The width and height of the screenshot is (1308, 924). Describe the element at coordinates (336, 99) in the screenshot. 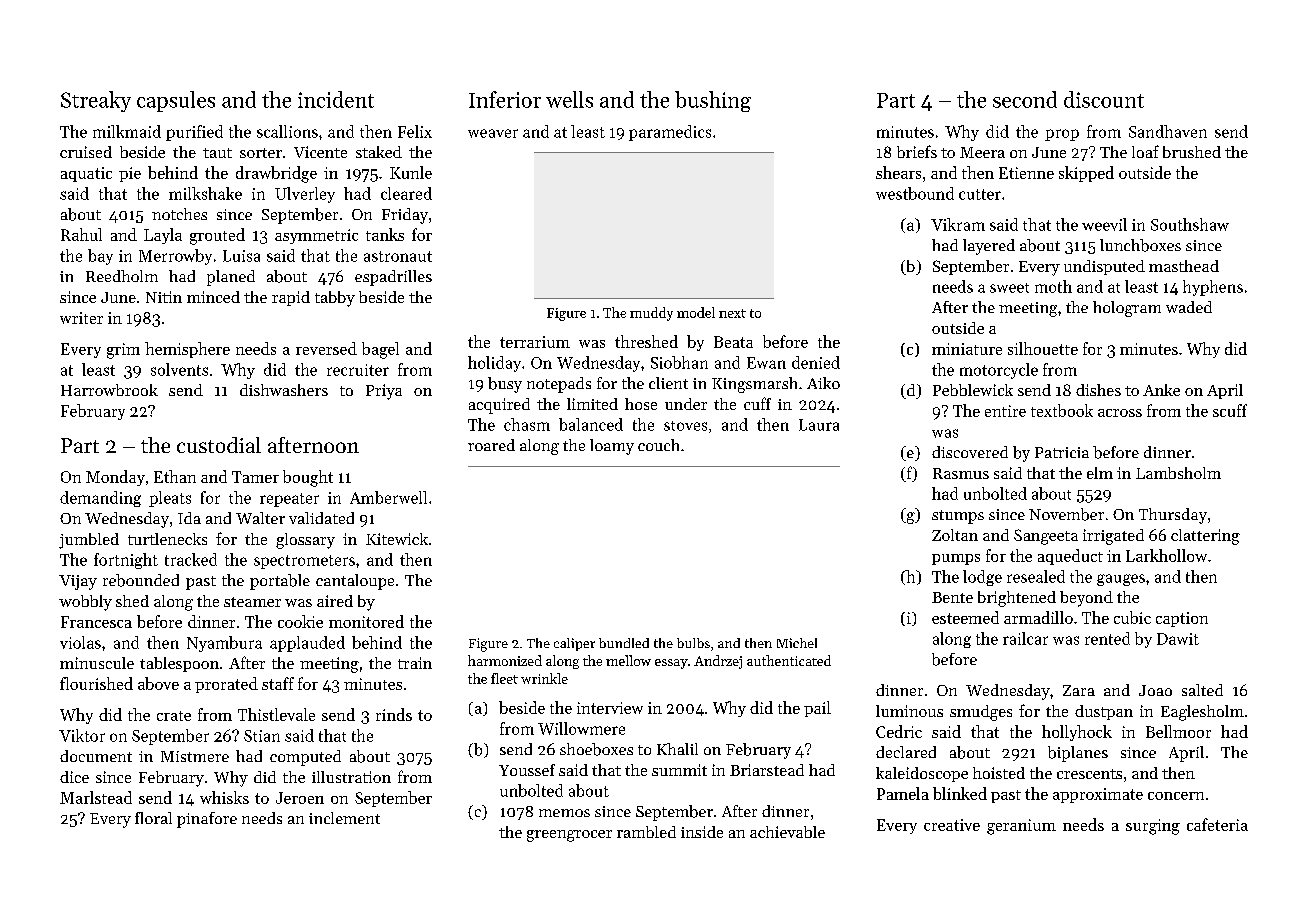

I see `incident` at that location.
